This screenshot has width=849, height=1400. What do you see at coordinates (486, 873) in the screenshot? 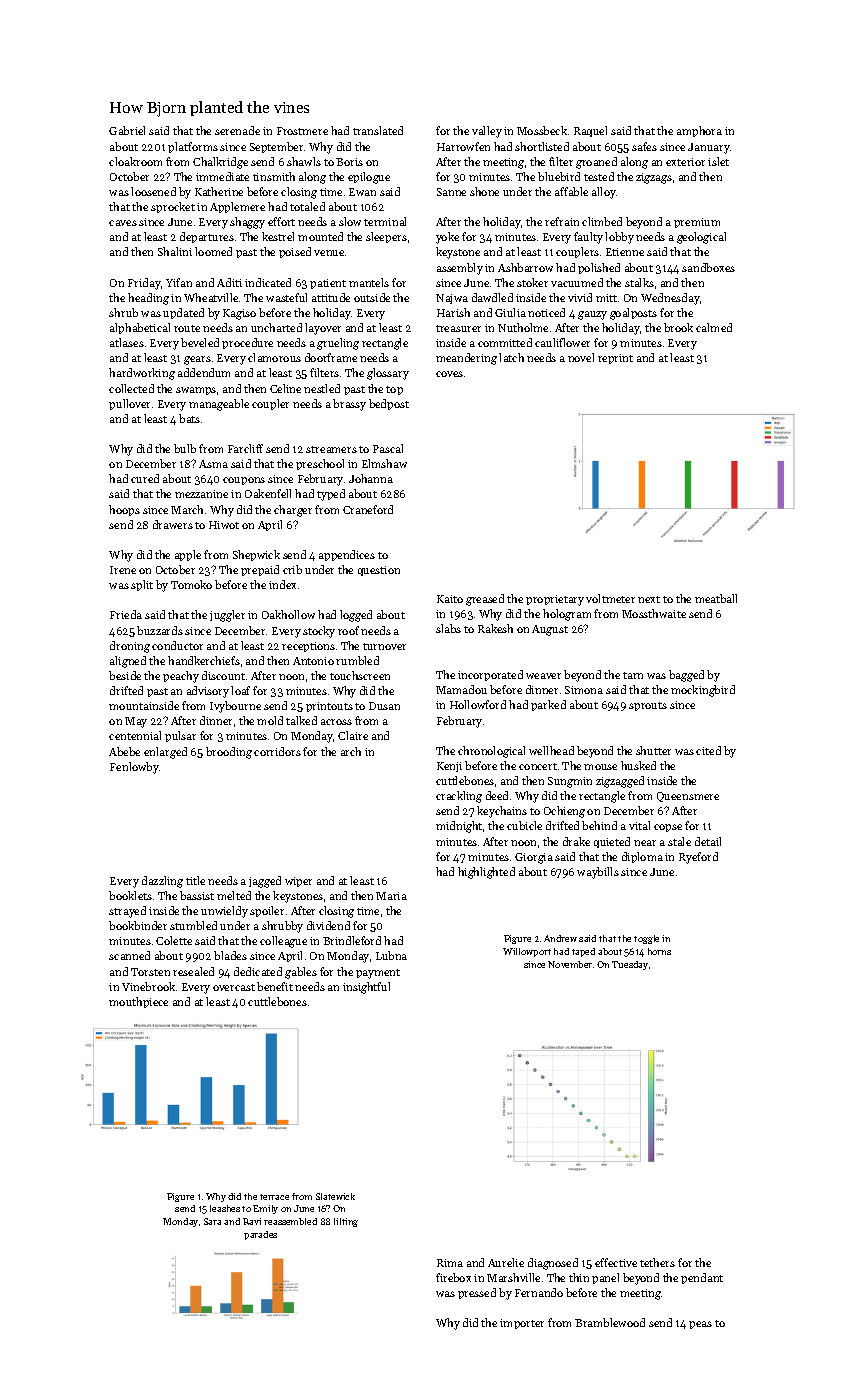
I see `highlighted` at bounding box center [486, 873].
